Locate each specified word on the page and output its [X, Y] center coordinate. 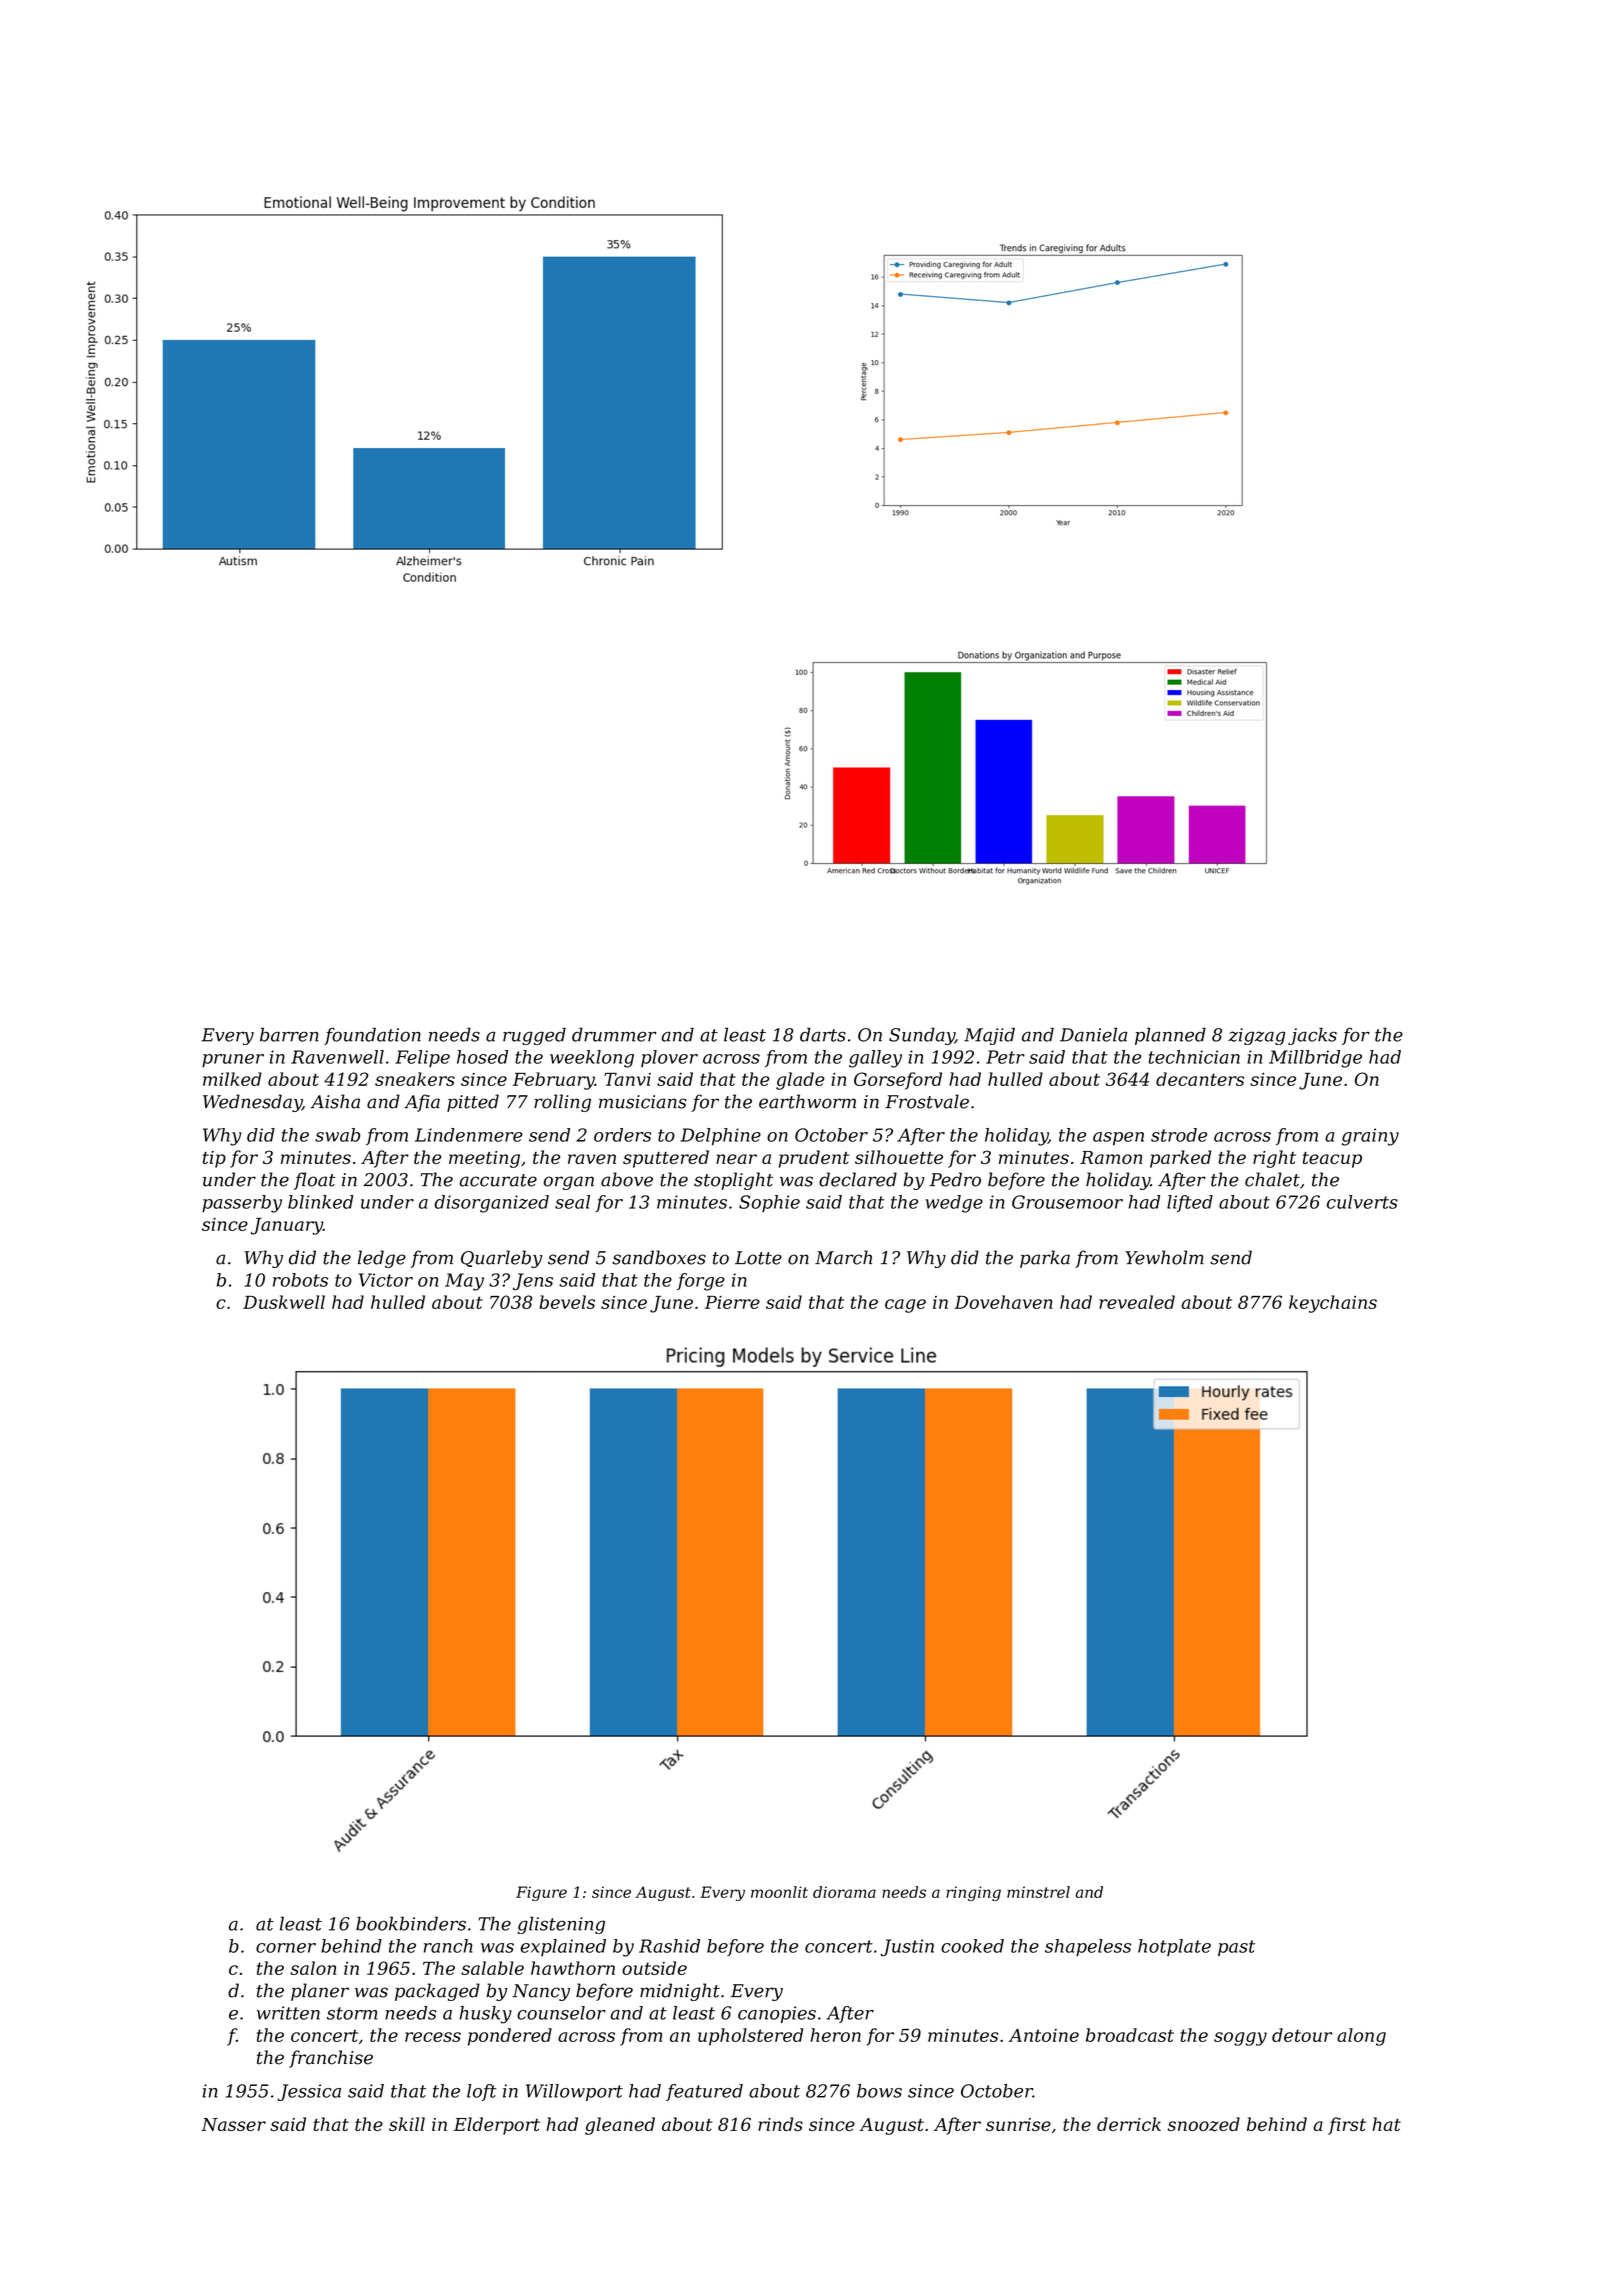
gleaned [620, 2126]
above [627, 1179]
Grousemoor [1067, 1202]
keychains [1333, 1304]
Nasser [233, 2124]
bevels [567, 1302]
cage [905, 1306]
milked [232, 1079]
